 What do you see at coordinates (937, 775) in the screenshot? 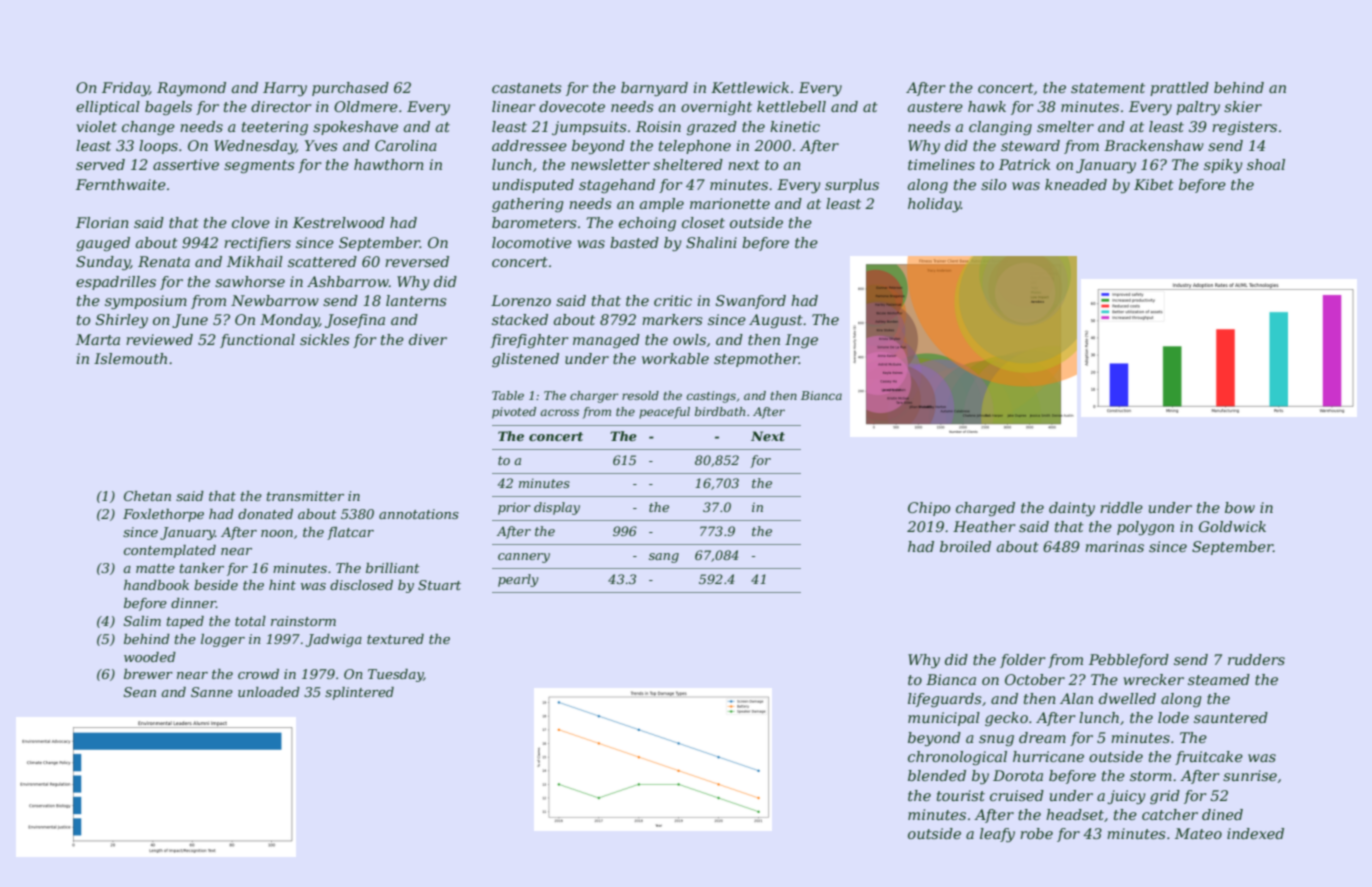
I see `blended` at bounding box center [937, 775].
